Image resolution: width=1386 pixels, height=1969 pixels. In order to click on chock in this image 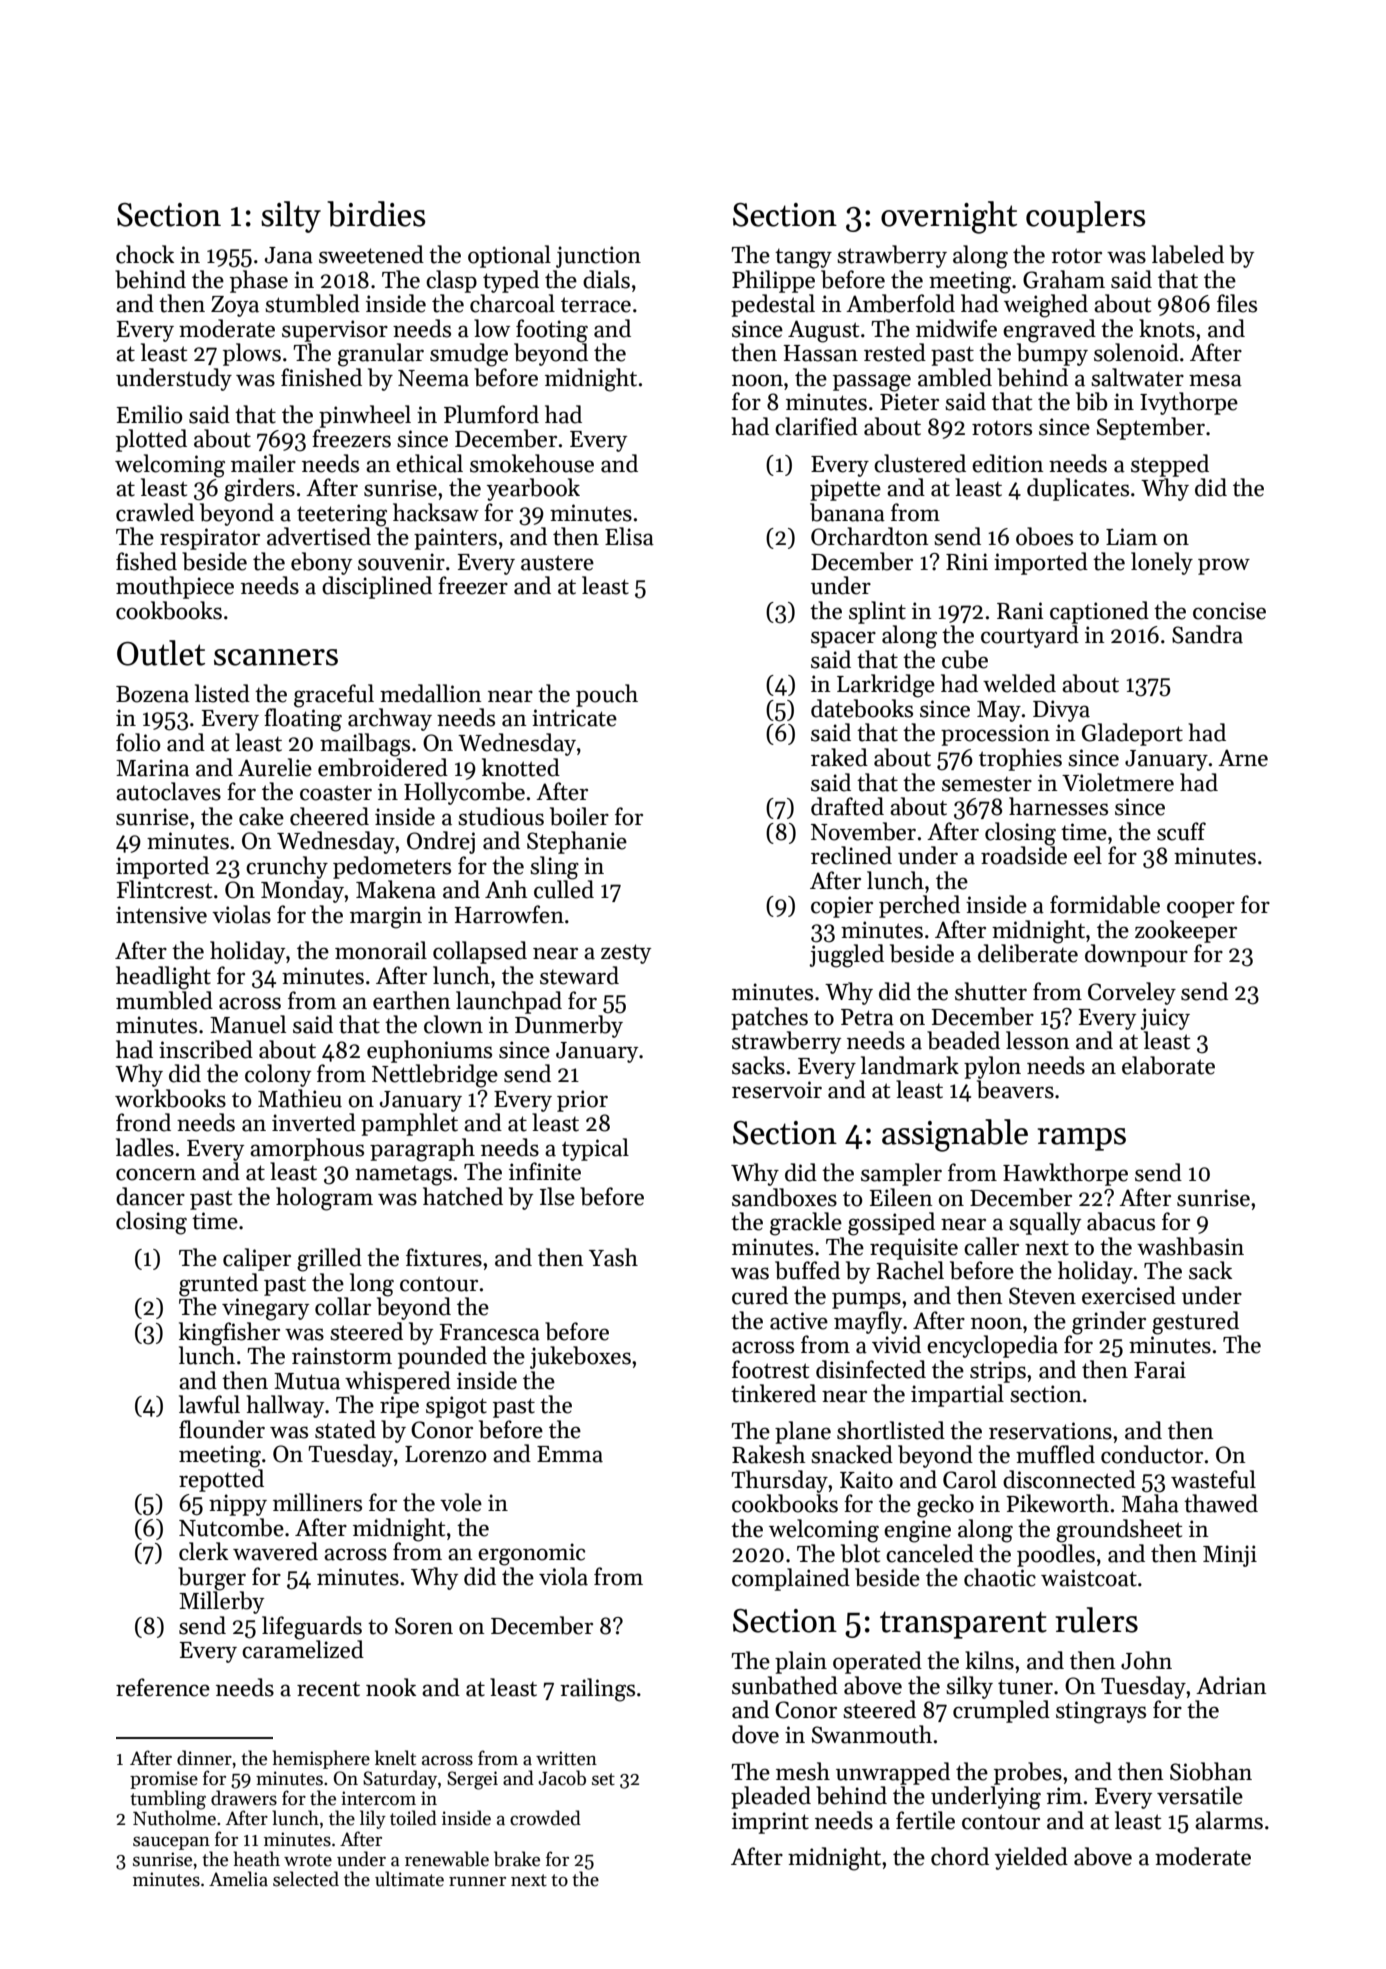, I will do `click(145, 254)`.
